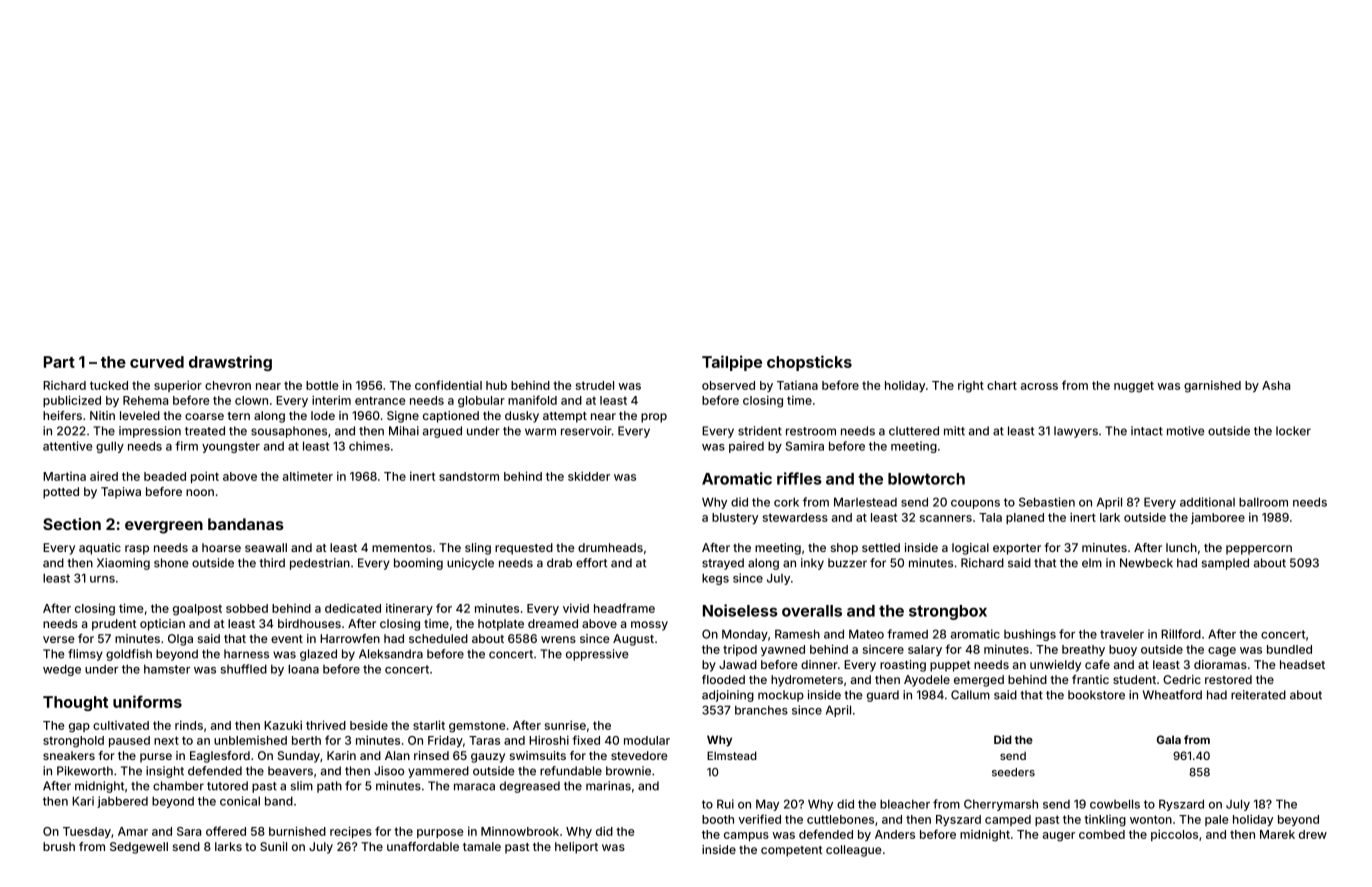  I want to click on verse, so click(59, 639).
